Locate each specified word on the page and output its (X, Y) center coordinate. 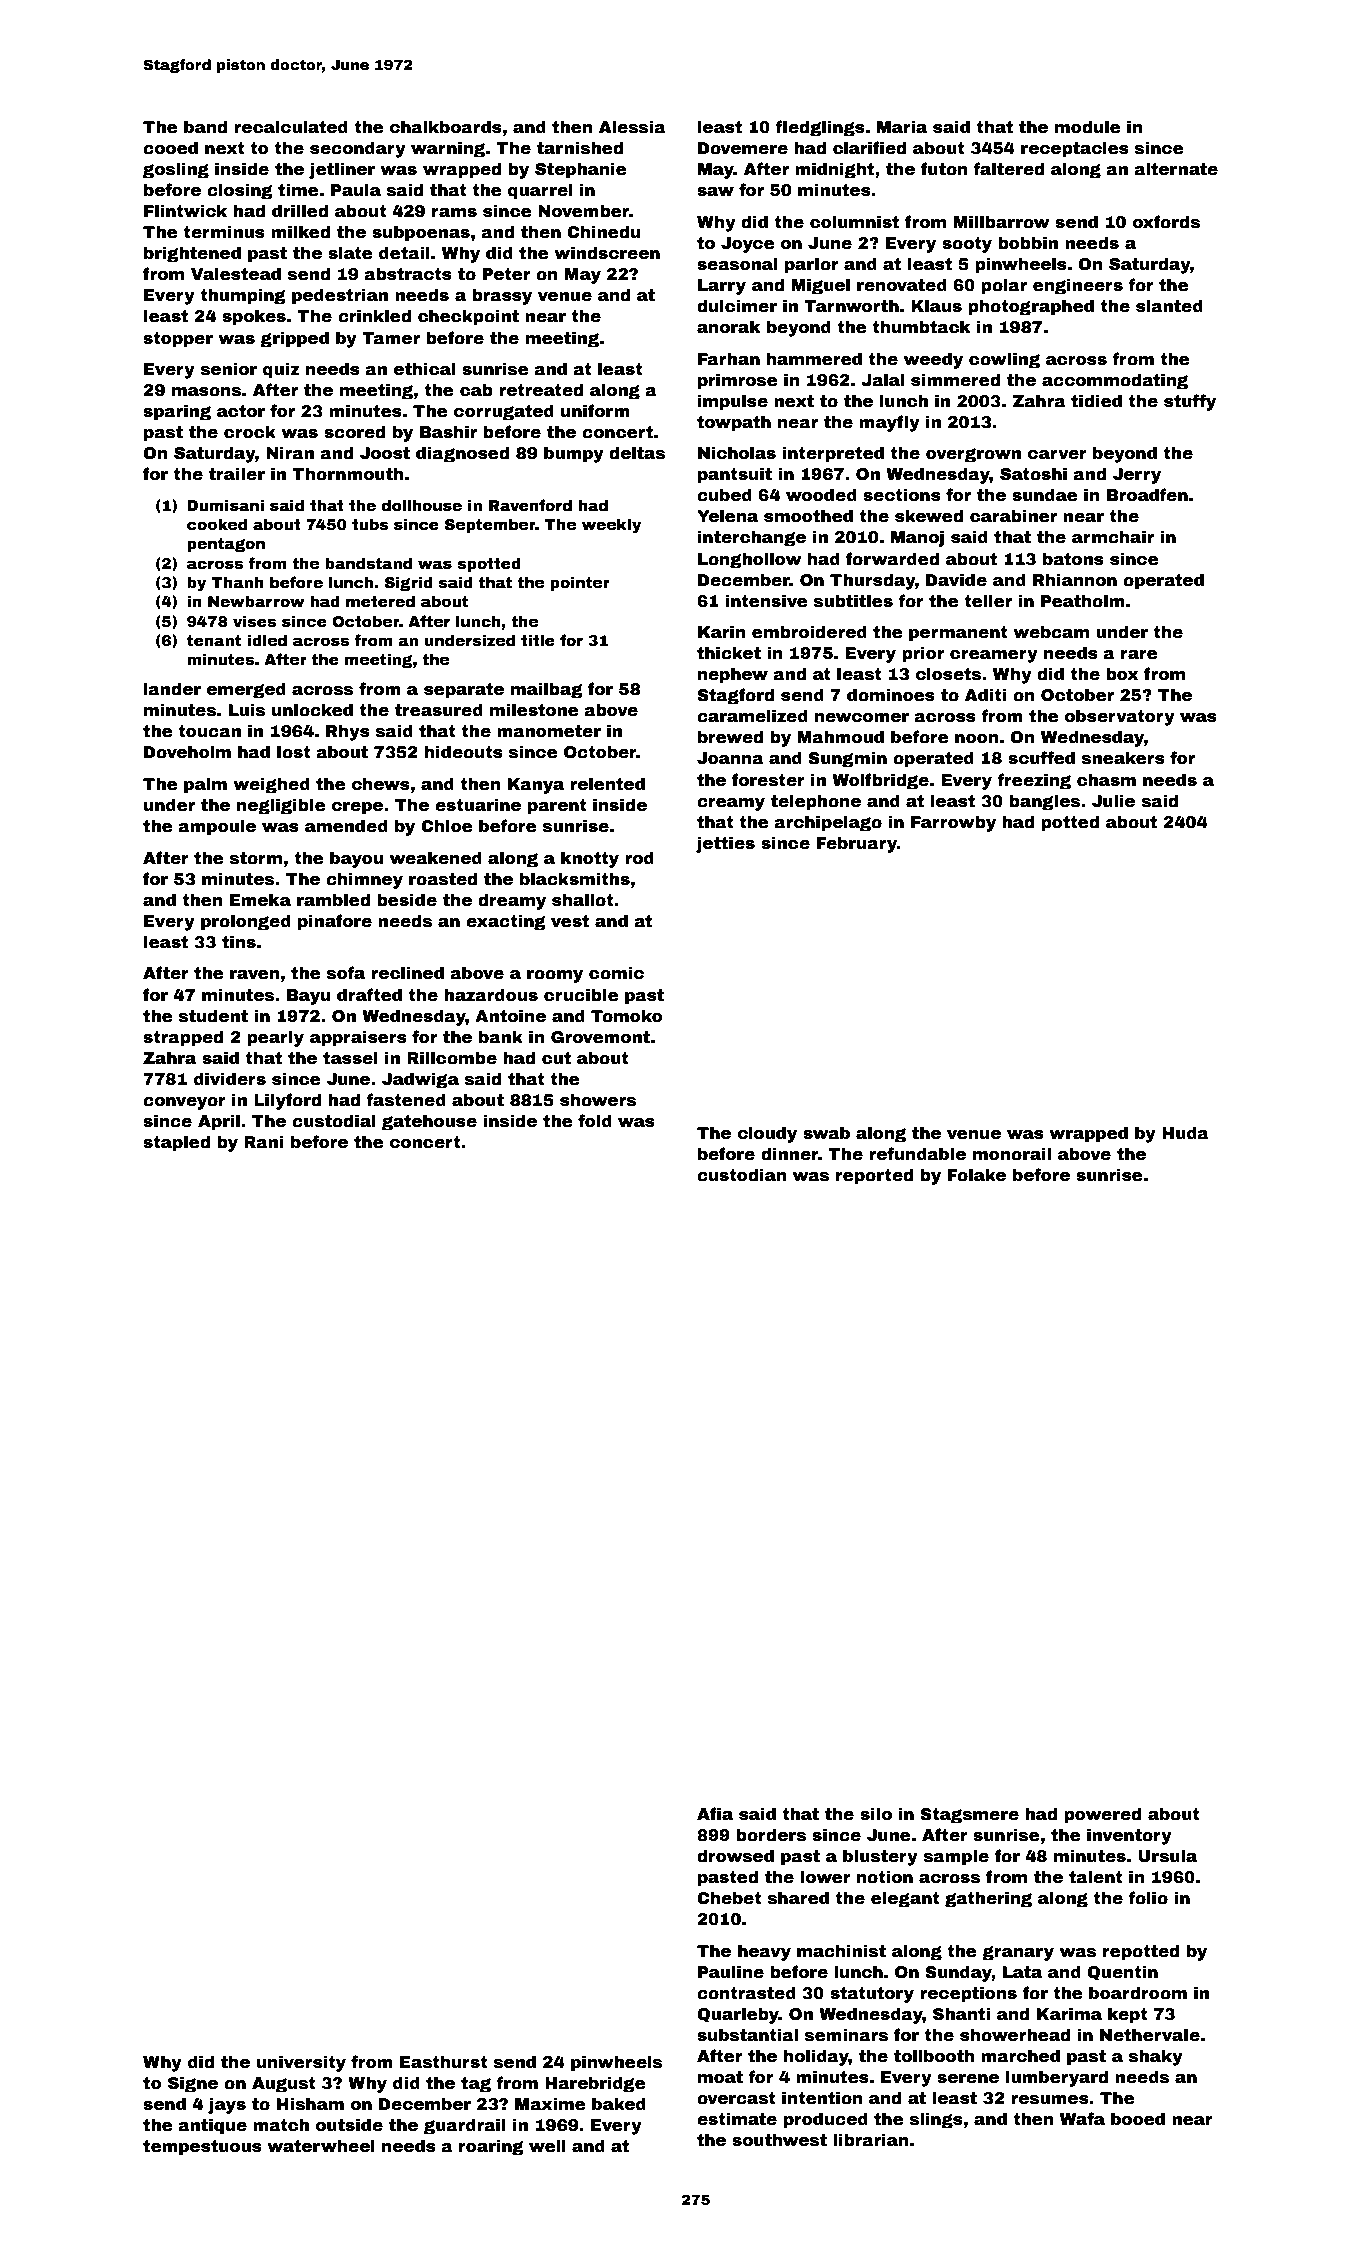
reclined (407, 973)
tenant (214, 640)
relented (607, 784)
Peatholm (1083, 601)
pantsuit (735, 475)
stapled (176, 1143)
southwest (779, 2140)
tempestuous (202, 2148)
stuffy (1190, 402)
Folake (977, 1175)
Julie (1113, 801)
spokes (254, 317)
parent (557, 807)
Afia (715, 1814)
